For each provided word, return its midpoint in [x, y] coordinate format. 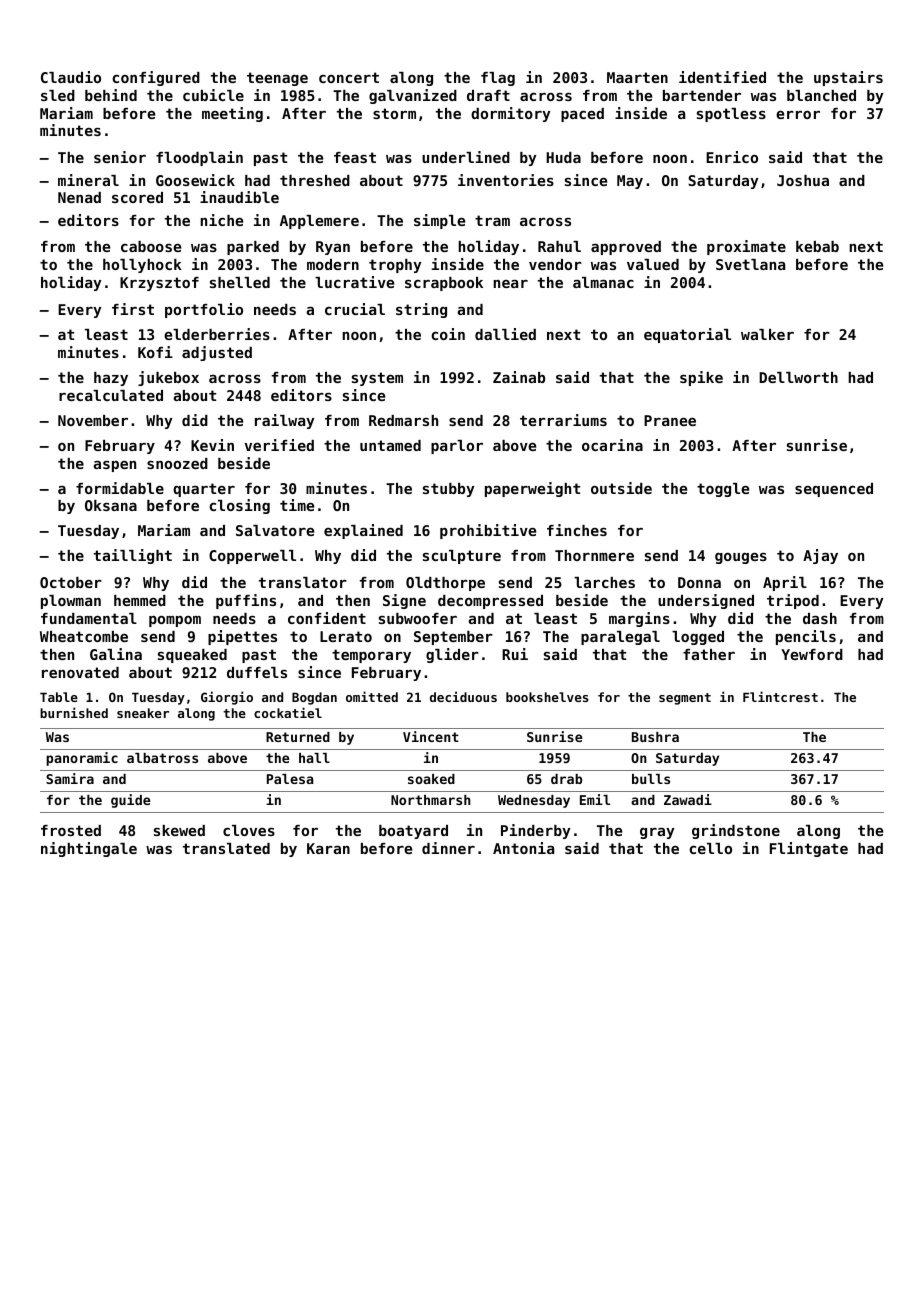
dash [820, 618]
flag [498, 79]
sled [58, 95]
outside [621, 488]
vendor [555, 264]
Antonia [523, 848]
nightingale [89, 849]
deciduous [463, 696]
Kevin [212, 445]
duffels [257, 672]
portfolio [204, 310]
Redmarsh [403, 420]
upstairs [848, 78]
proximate [746, 247]
